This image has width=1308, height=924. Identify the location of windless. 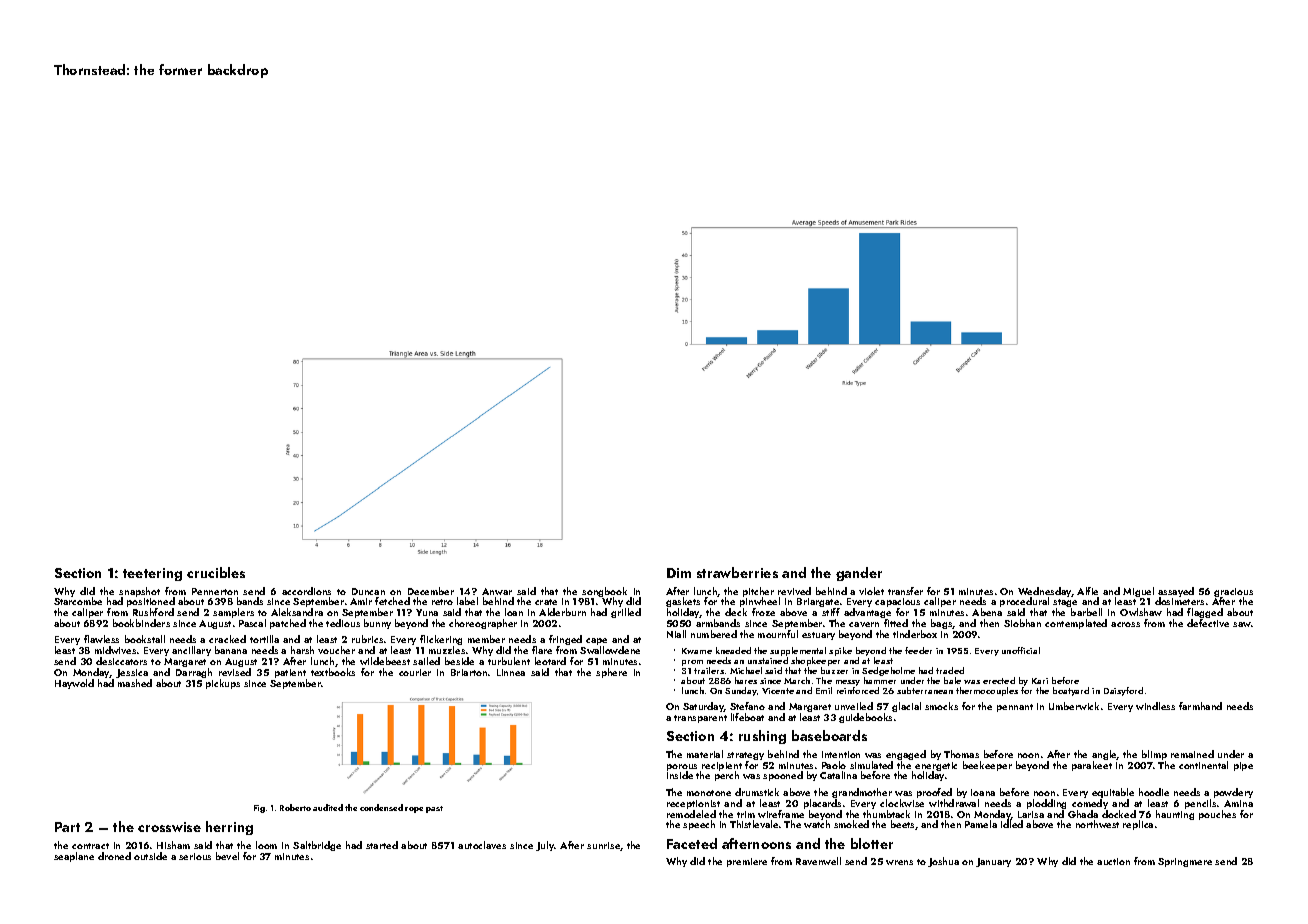
(1155, 706).
